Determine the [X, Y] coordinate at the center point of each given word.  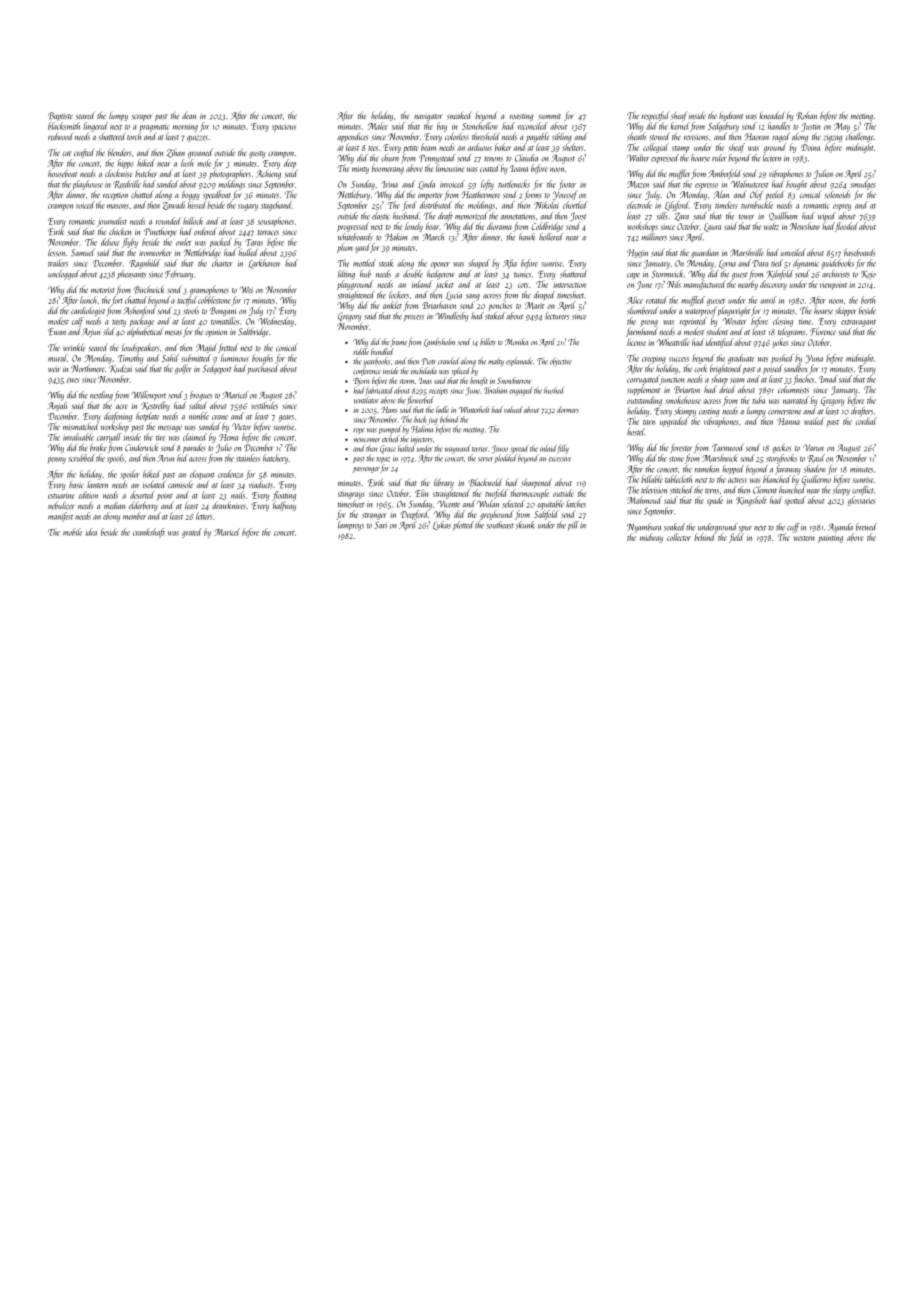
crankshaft [149, 533]
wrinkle [74, 347]
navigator [428, 117]
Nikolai [546, 205]
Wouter [735, 321]
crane [220, 417]
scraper [142, 117]
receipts [438, 392]
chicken [120, 231]
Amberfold [724, 174]
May [842, 127]
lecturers [557, 316]
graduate [741, 359]
